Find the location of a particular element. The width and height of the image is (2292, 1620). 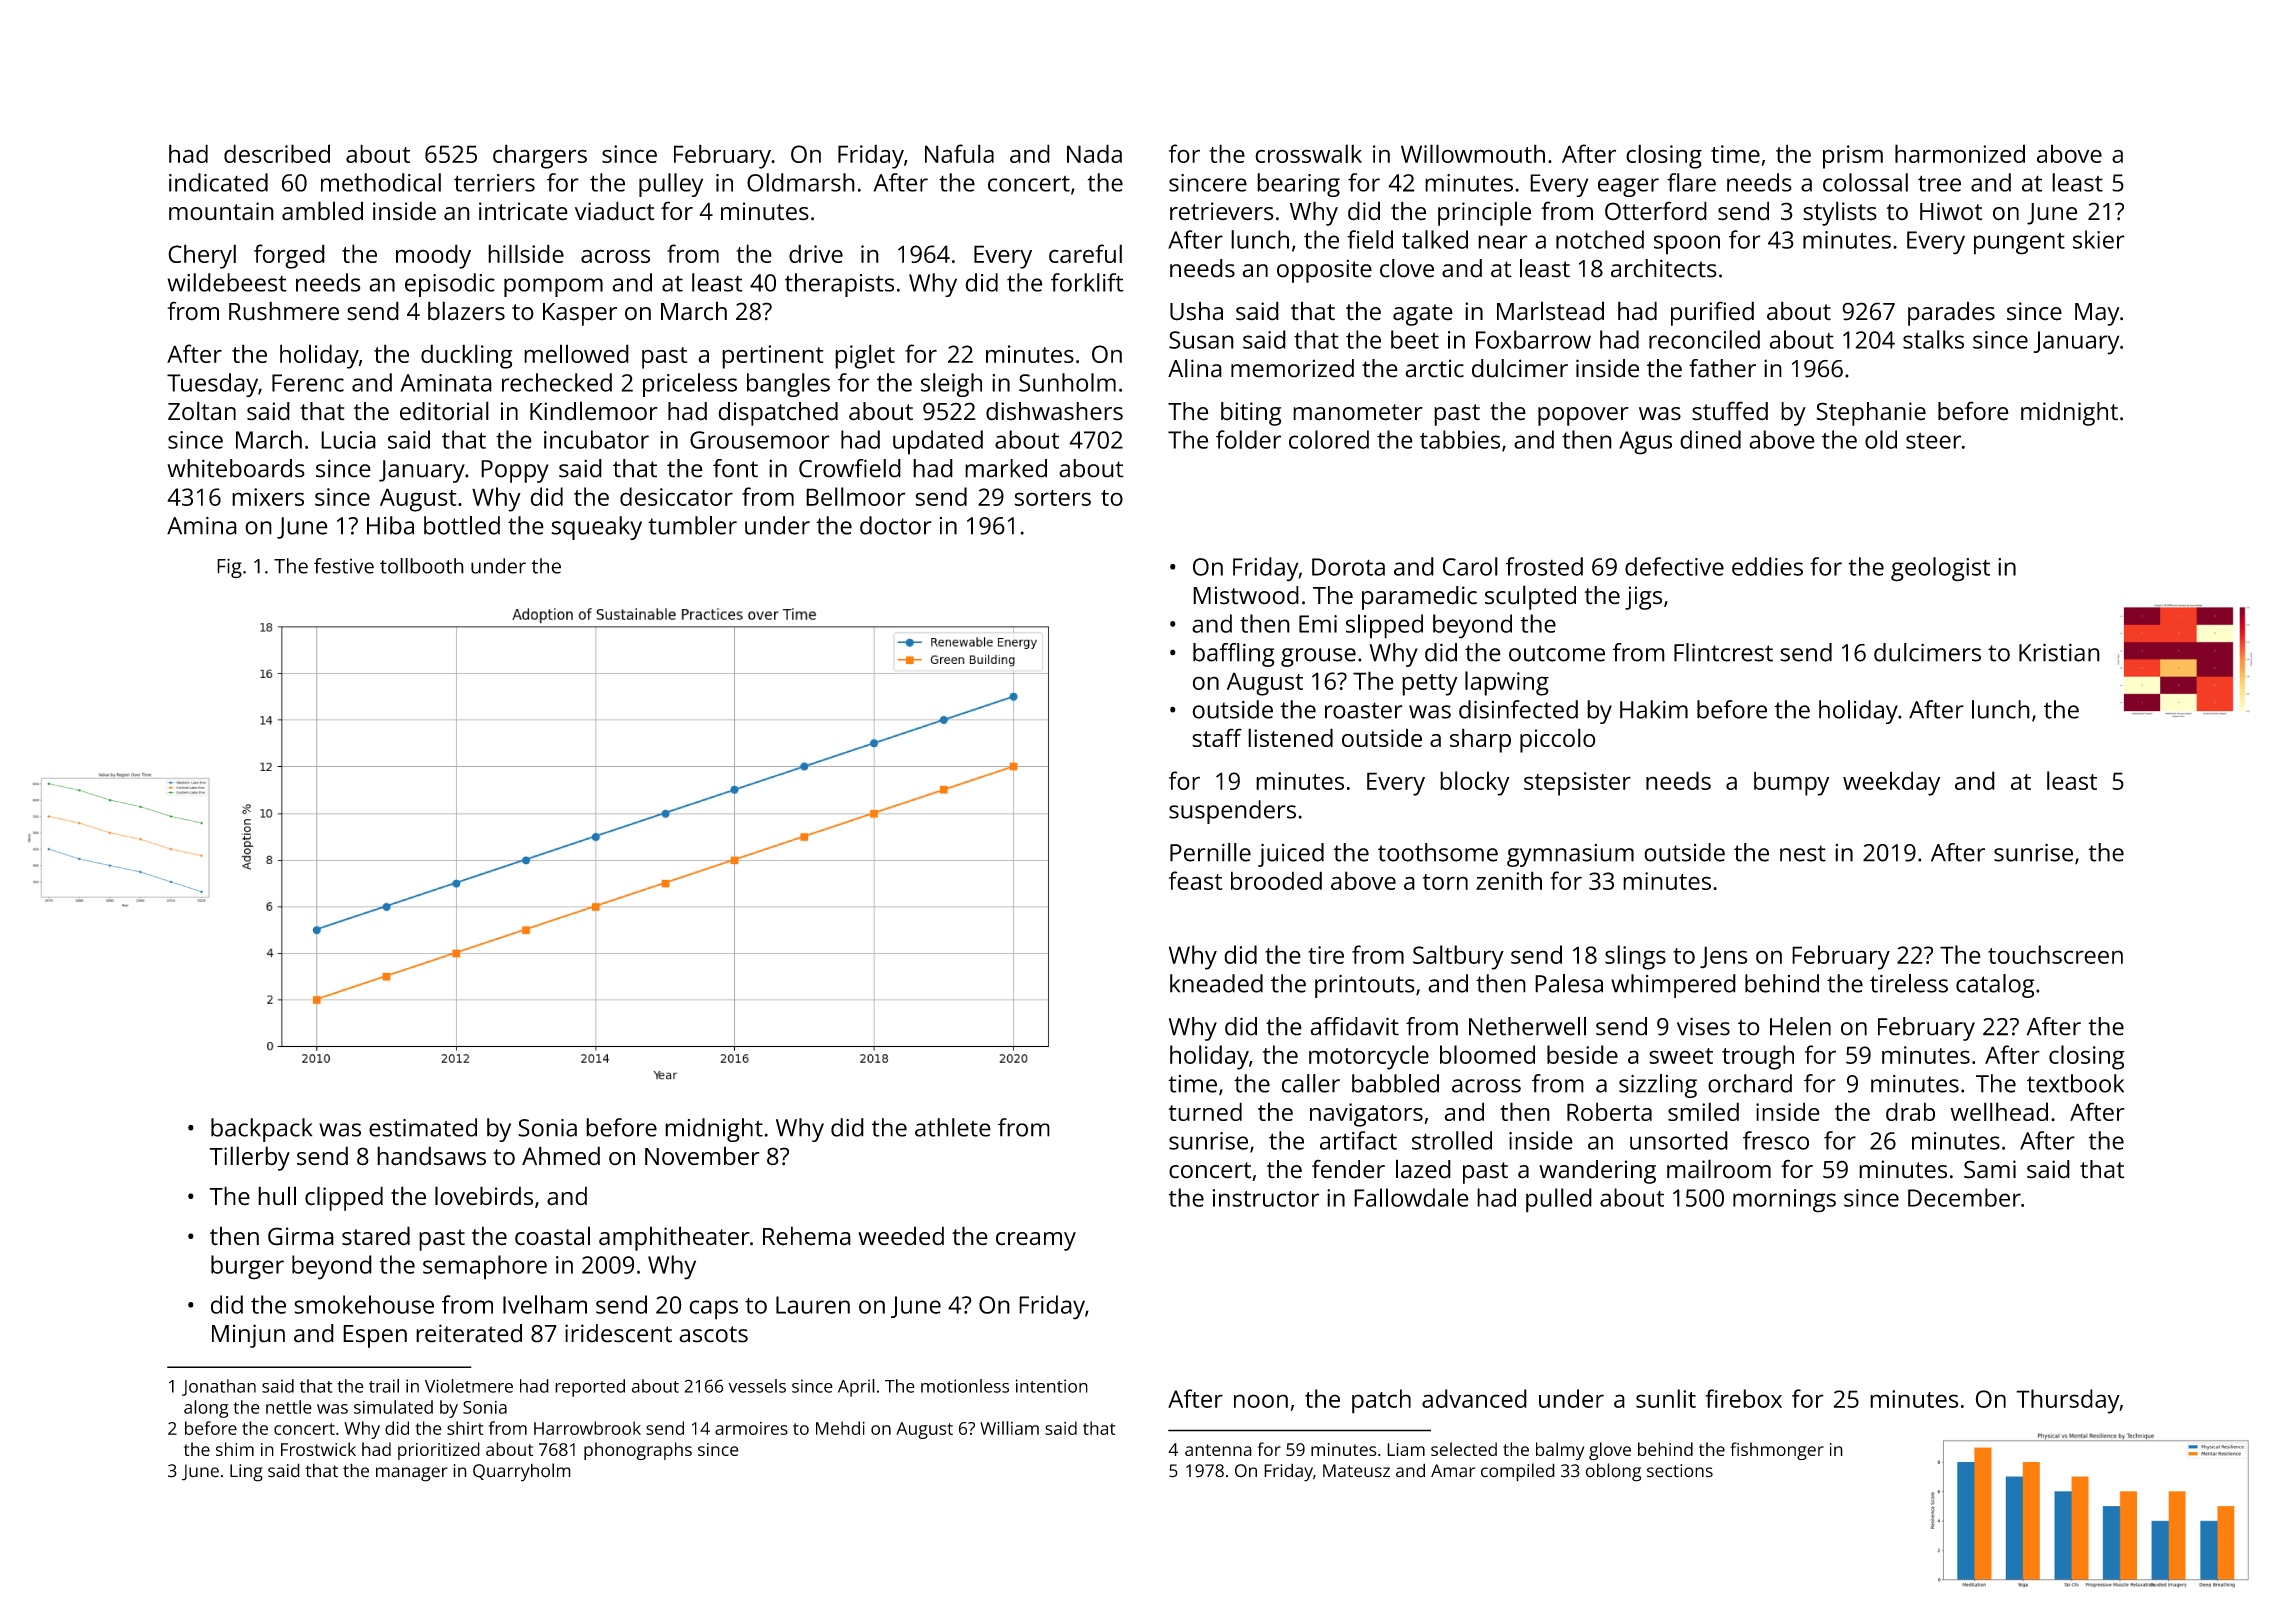

chargers is located at coordinates (540, 156).
